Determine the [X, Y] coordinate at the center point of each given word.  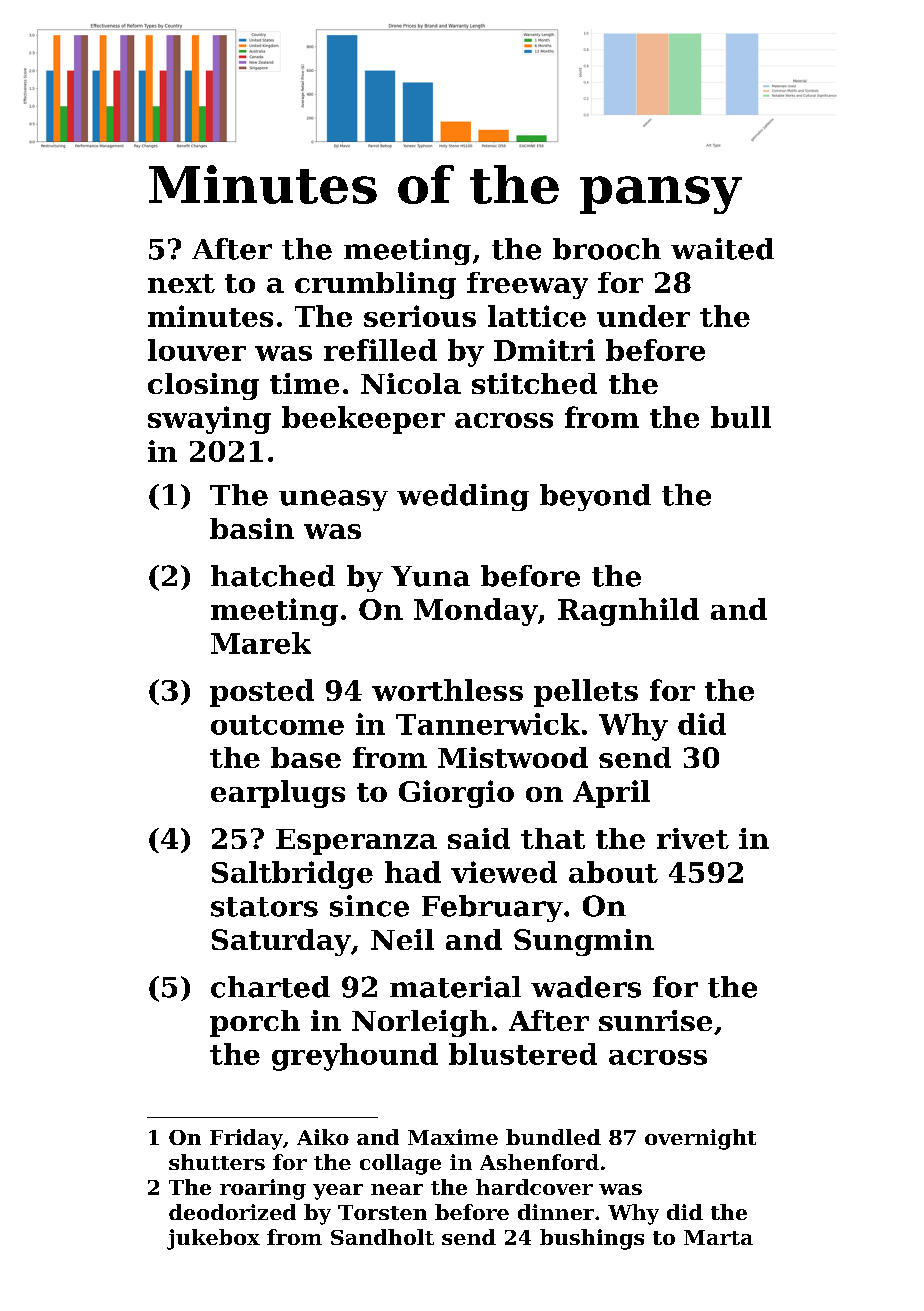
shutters [217, 1162]
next [181, 283]
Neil [402, 939]
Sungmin [584, 942]
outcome [277, 725]
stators [264, 907]
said [479, 838]
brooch [607, 249]
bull [741, 417]
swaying [209, 420]
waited [722, 249]
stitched [534, 383]
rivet [693, 838]
